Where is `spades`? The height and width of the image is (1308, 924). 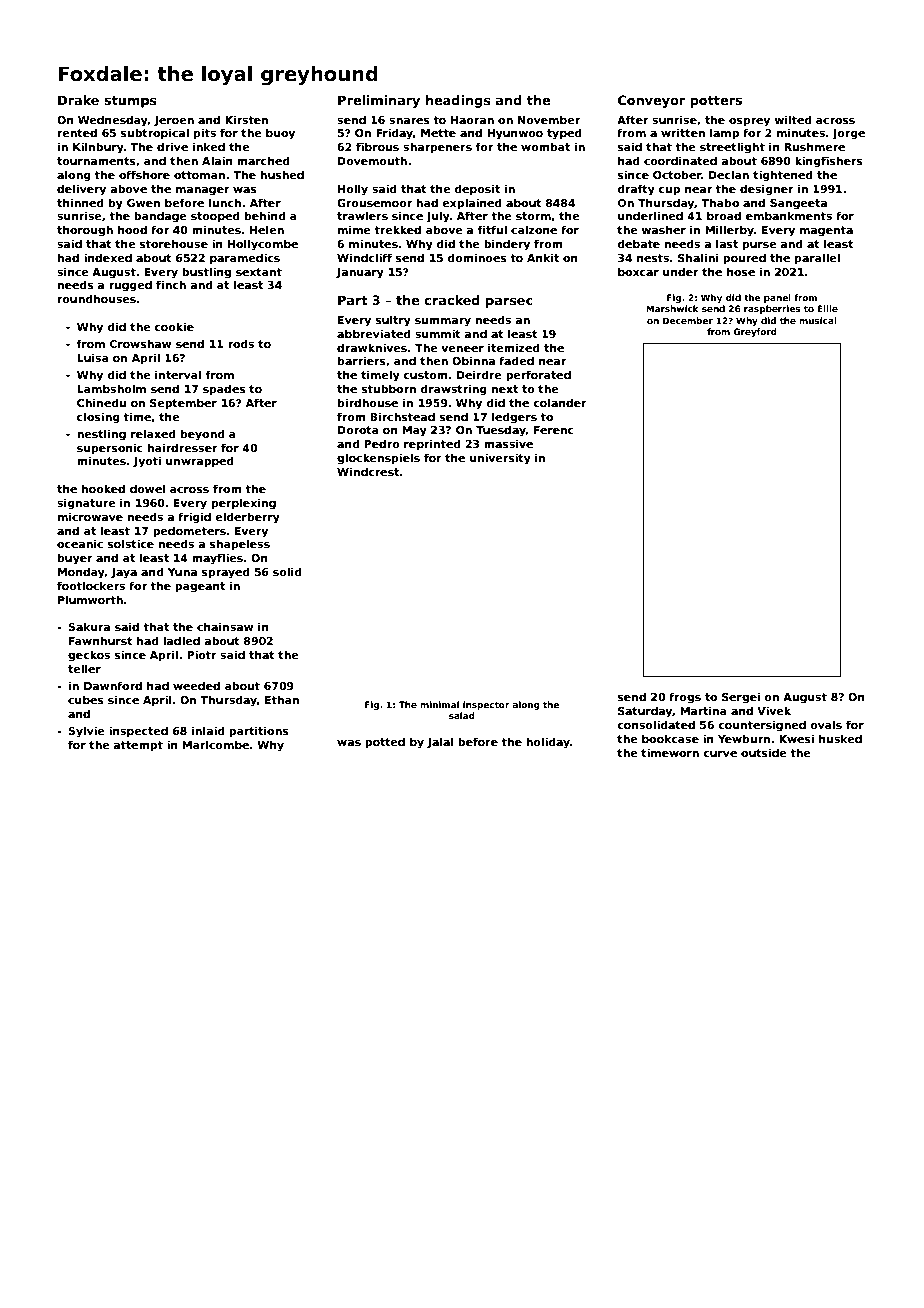
spades is located at coordinates (224, 389).
